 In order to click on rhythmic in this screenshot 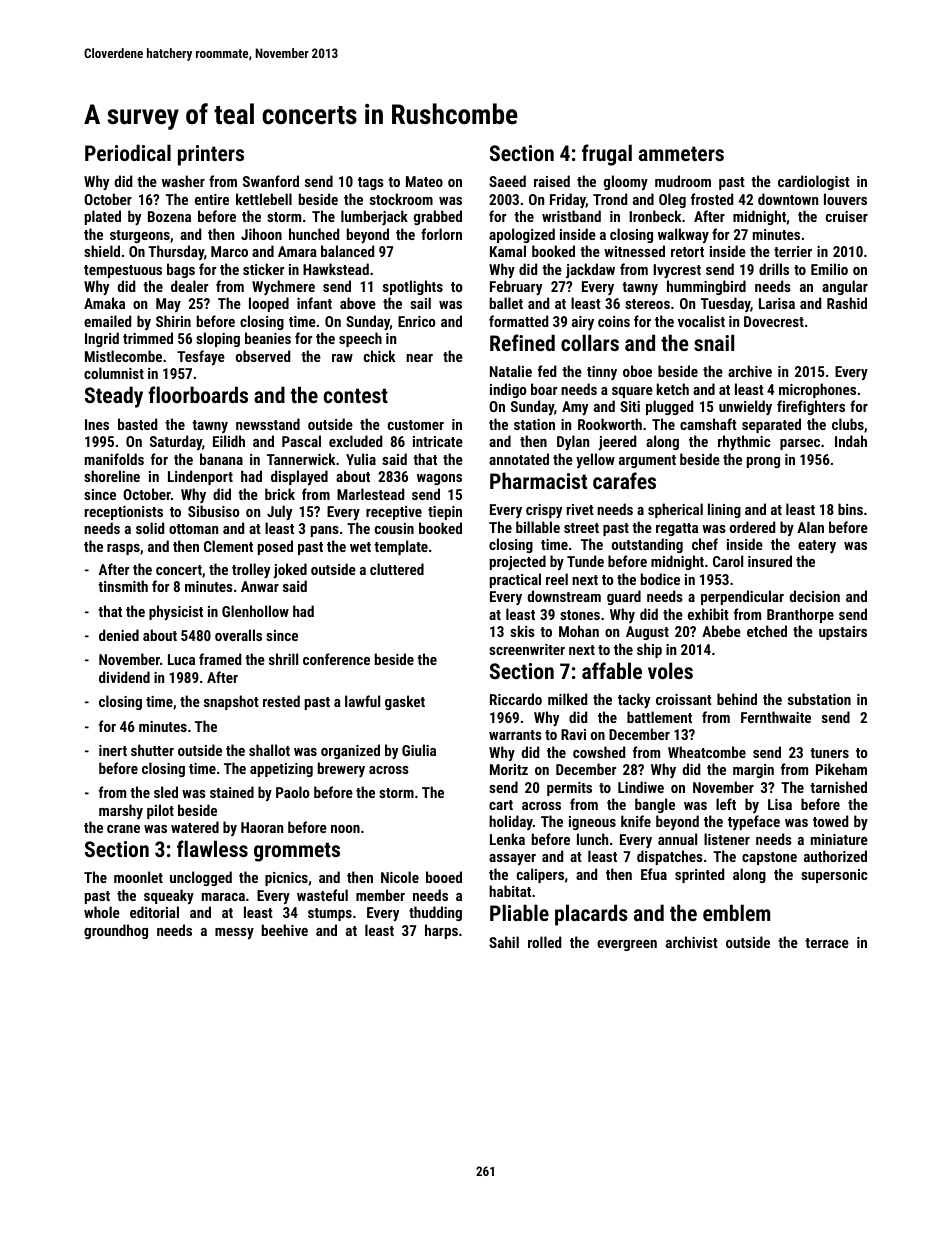, I will do `click(744, 442)`.
